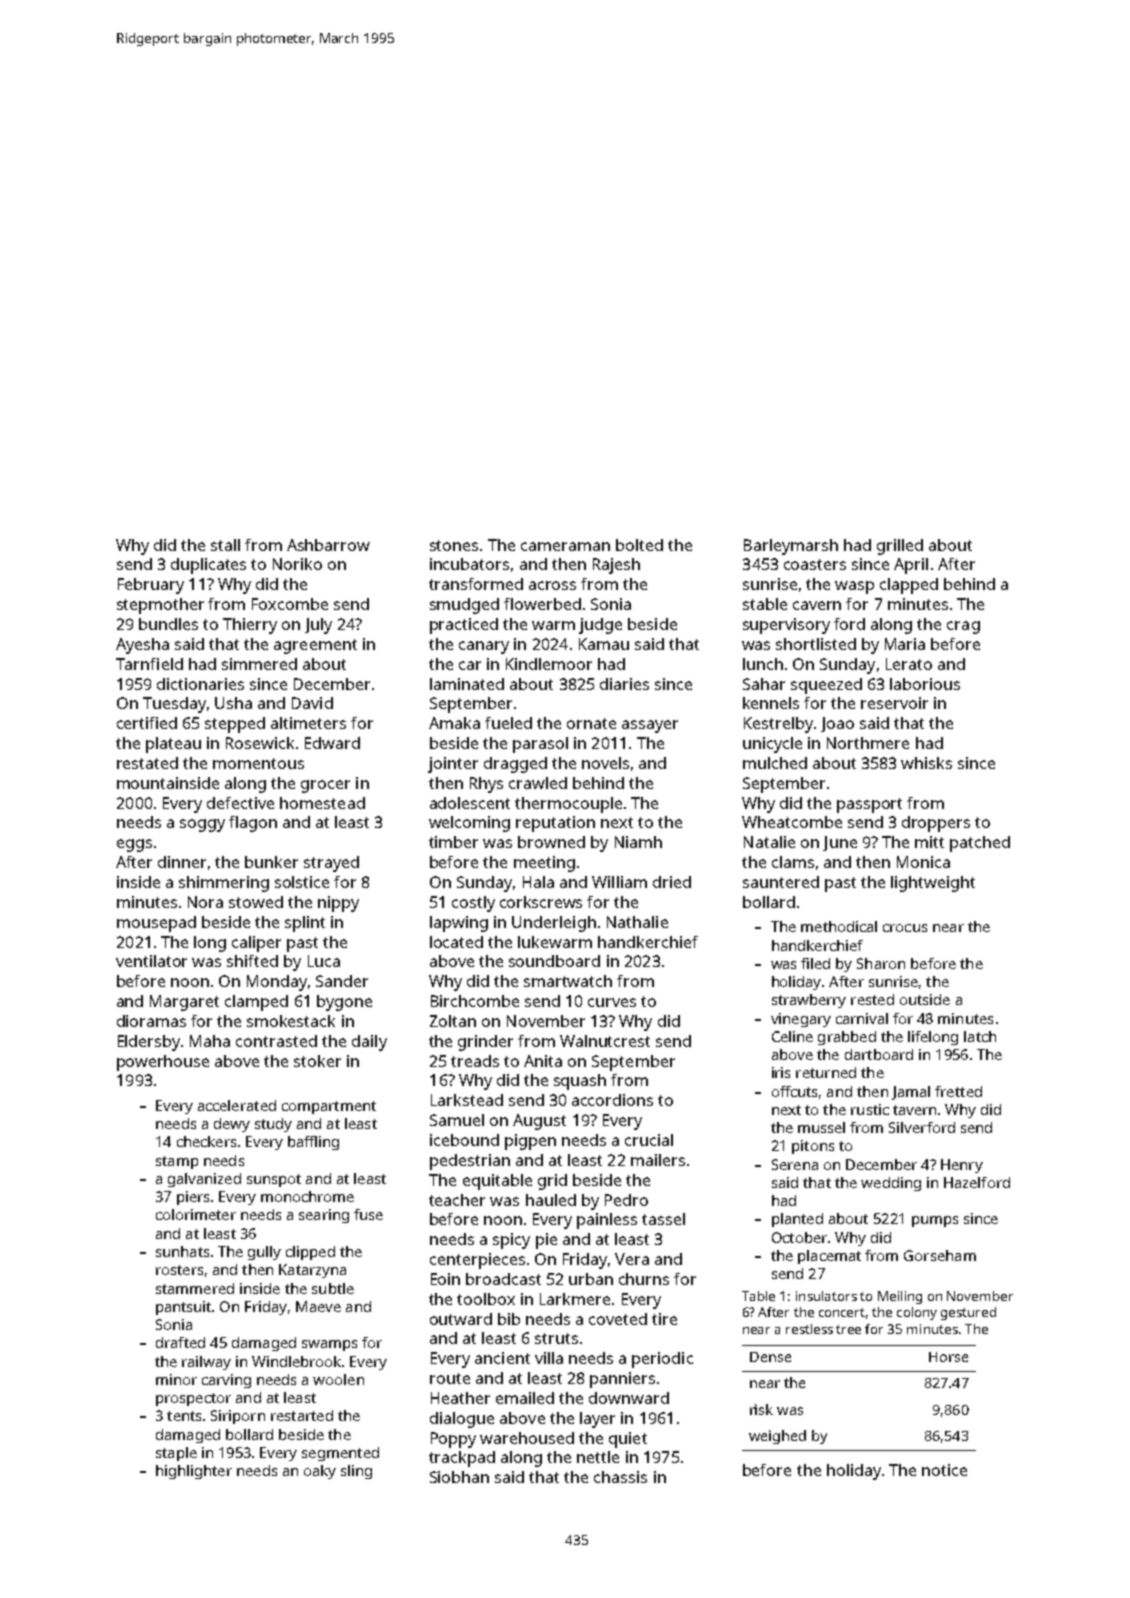 This screenshot has width=1130, height=1598. What do you see at coordinates (454, 723) in the screenshot?
I see `Amaka` at bounding box center [454, 723].
